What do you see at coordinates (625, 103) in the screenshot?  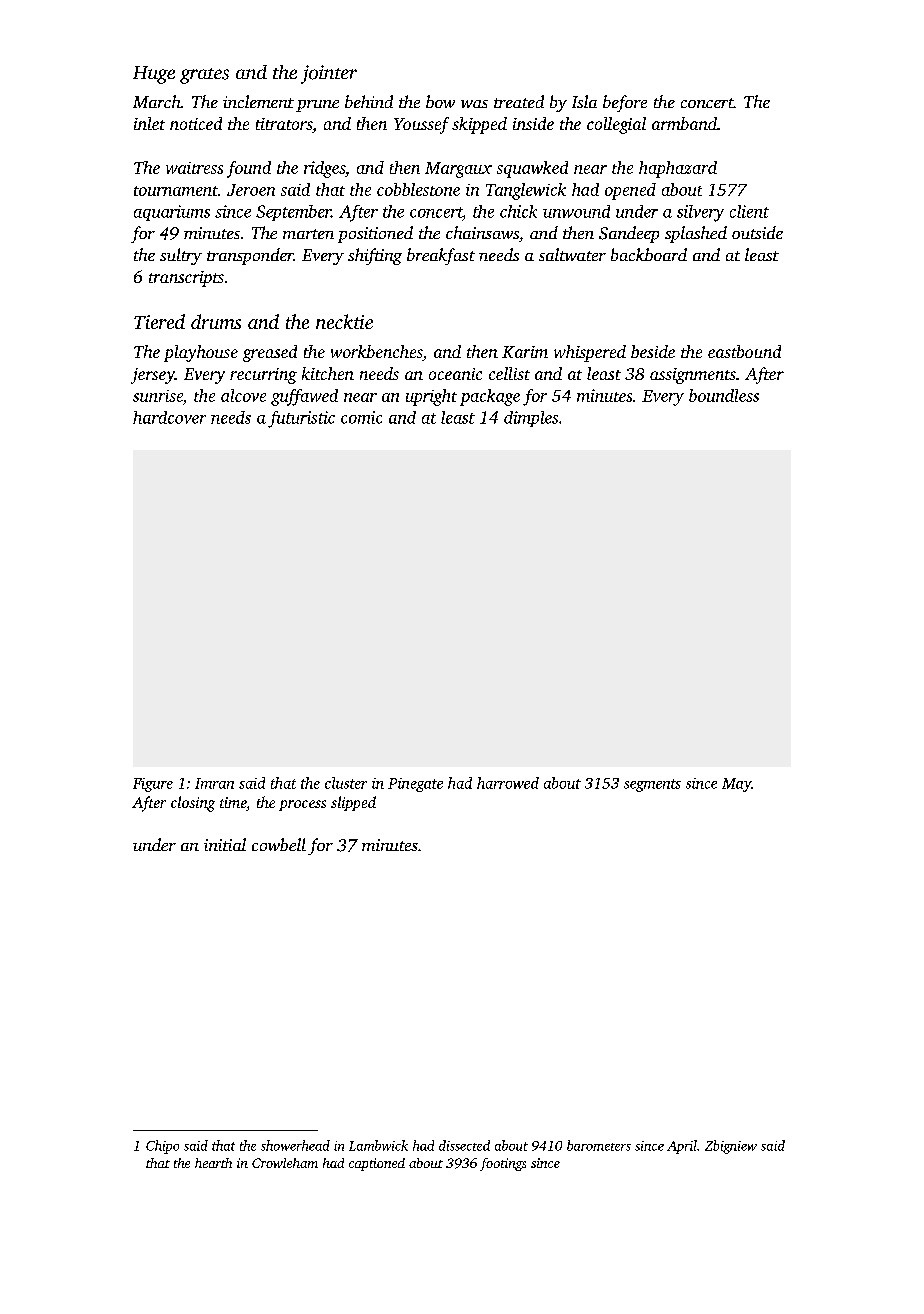 I see `before` at bounding box center [625, 103].
